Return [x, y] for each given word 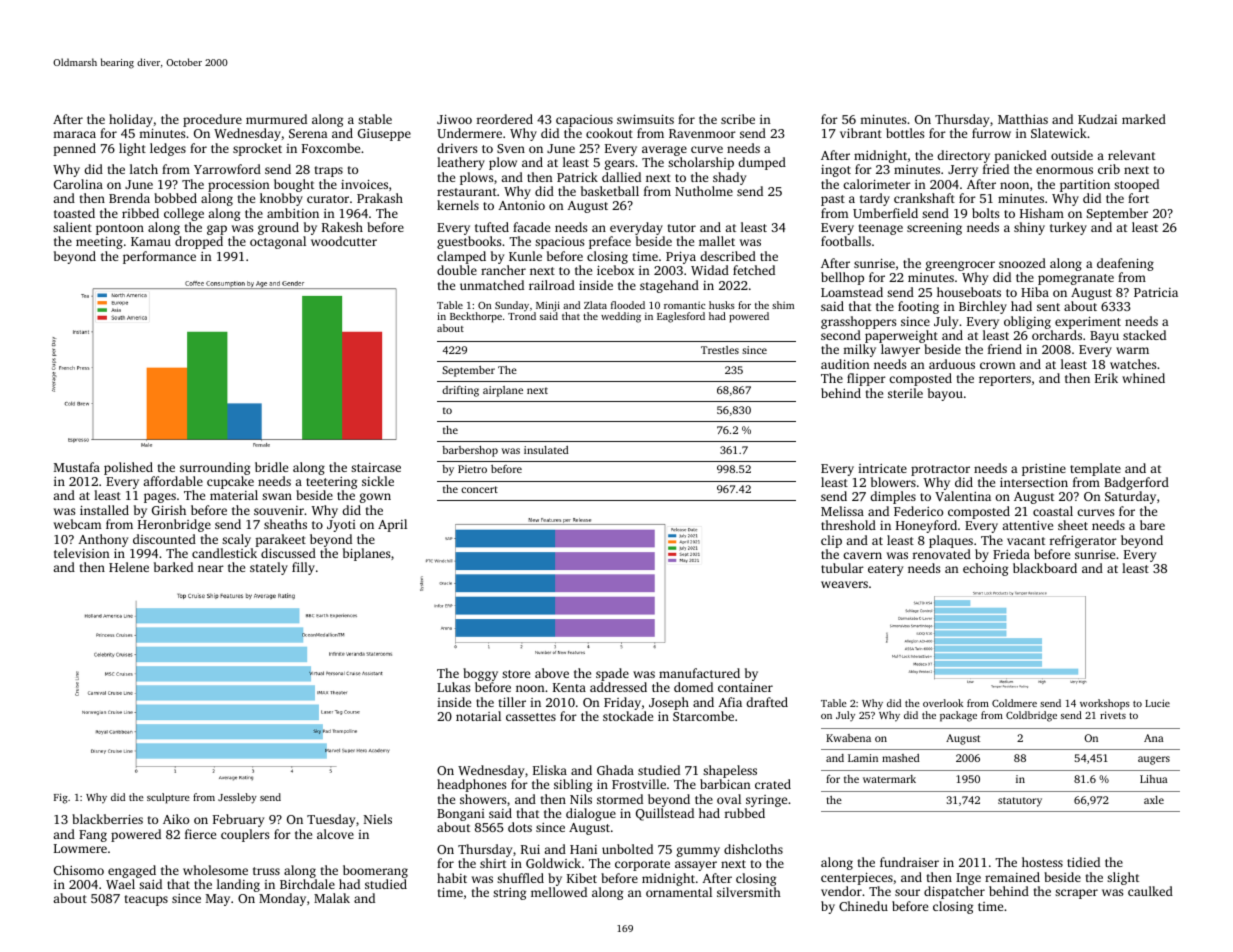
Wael [120, 884]
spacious [559, 243]
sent [1048, 307]
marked [1144, 119]
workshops [1105, 704]
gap [217, 230]
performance [159, 257]
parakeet [280, 540]
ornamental [679, 892]
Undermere [469, 133]
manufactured [699, 673]
